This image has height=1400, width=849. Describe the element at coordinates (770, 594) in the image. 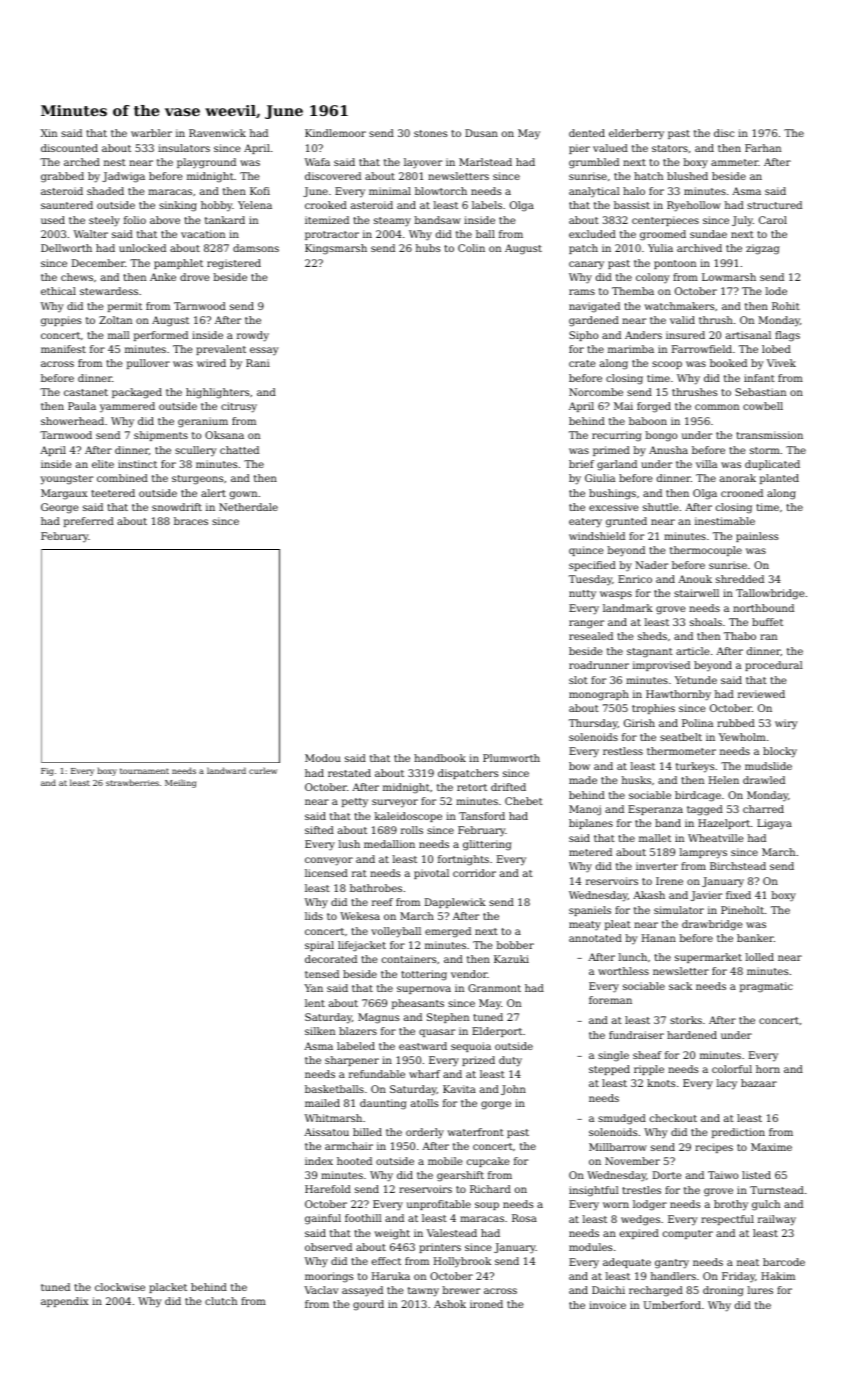

I see `Tallowbridge` at that location.
